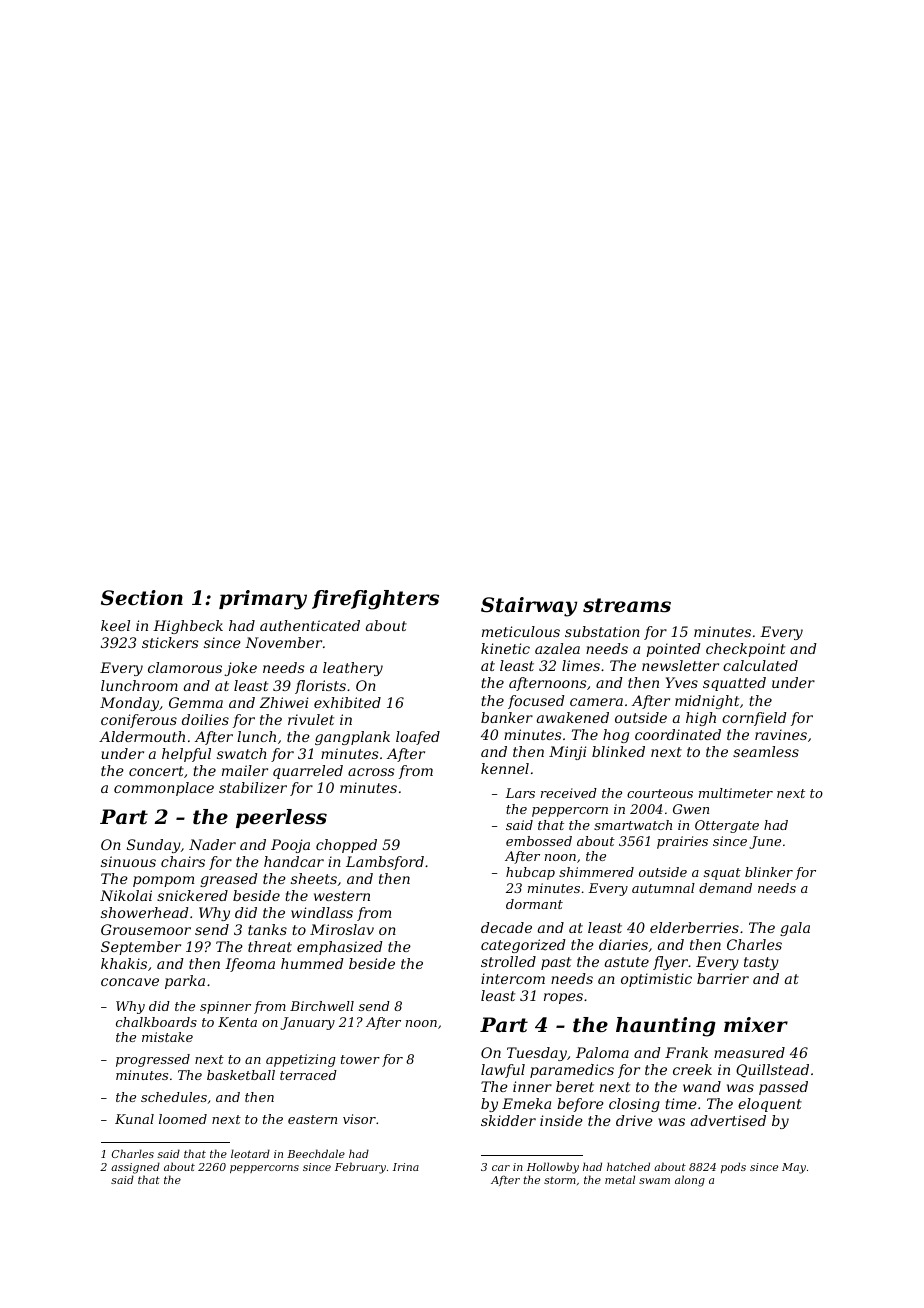 The width and height of the screenshot is (924, 1308). What do you see at coordinates (128, 861) in the screenshot?
I see `sinuous` at bounding box center [128, 861].
